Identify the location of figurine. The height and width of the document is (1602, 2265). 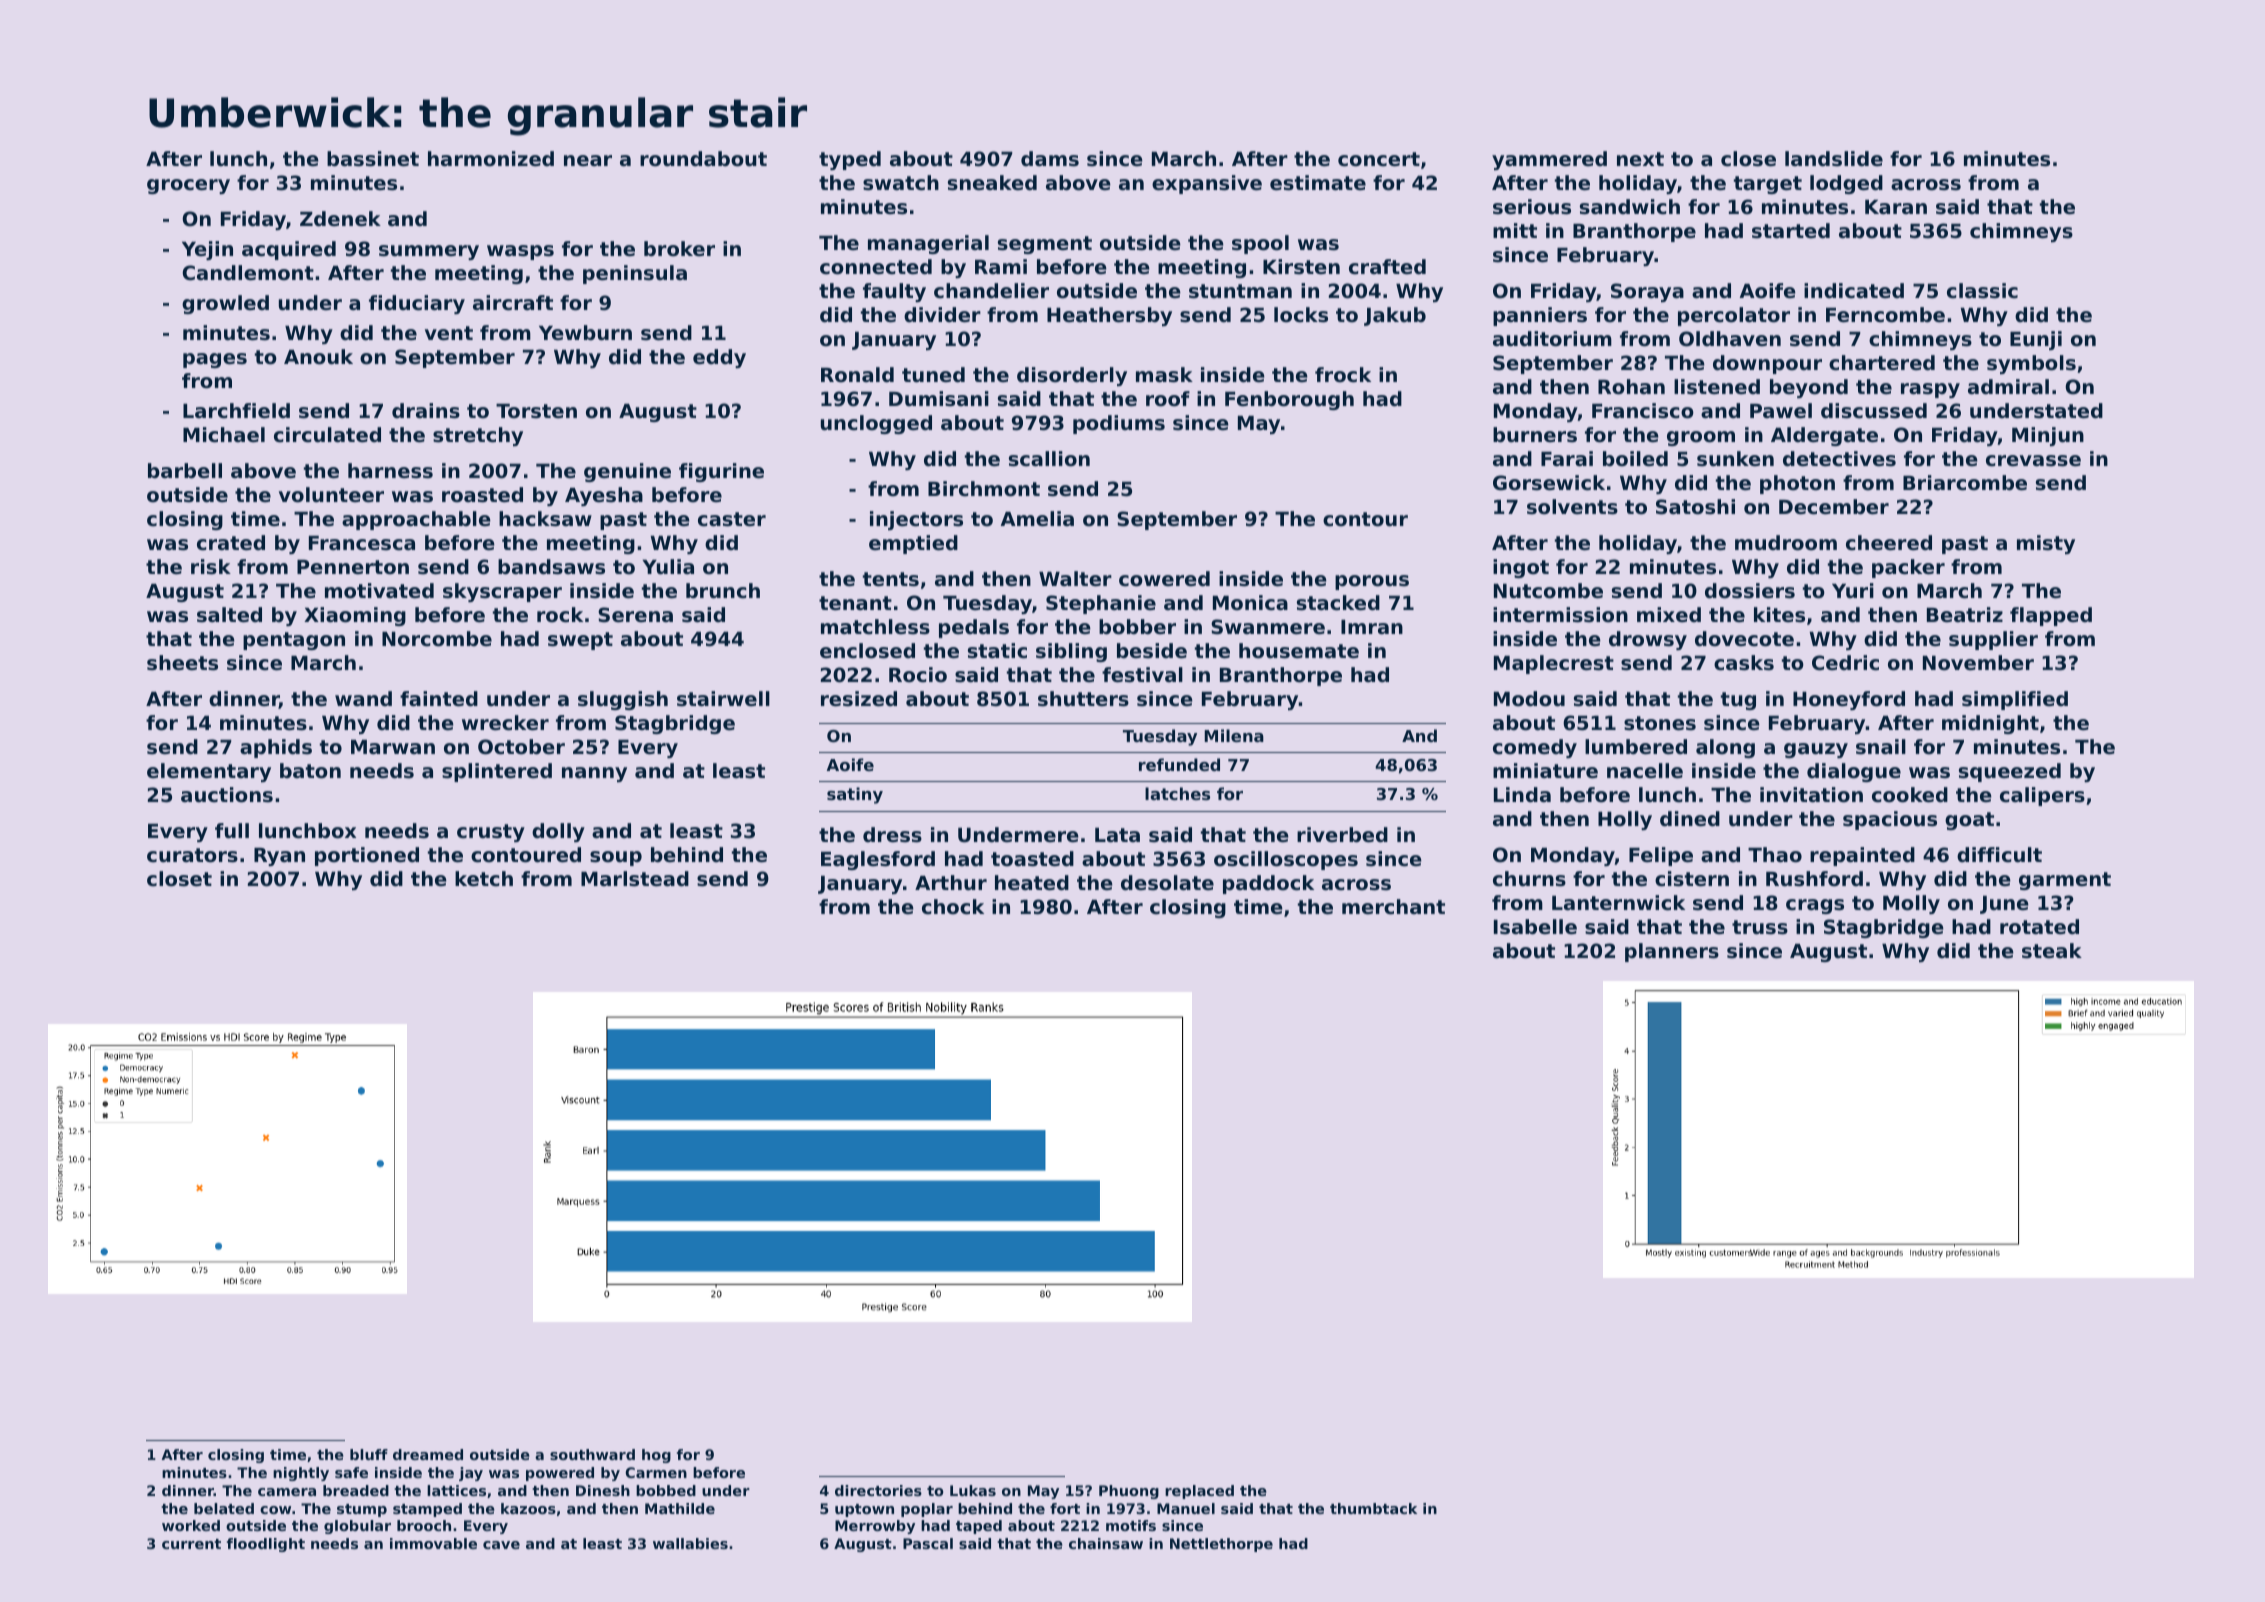
(721, 472).
